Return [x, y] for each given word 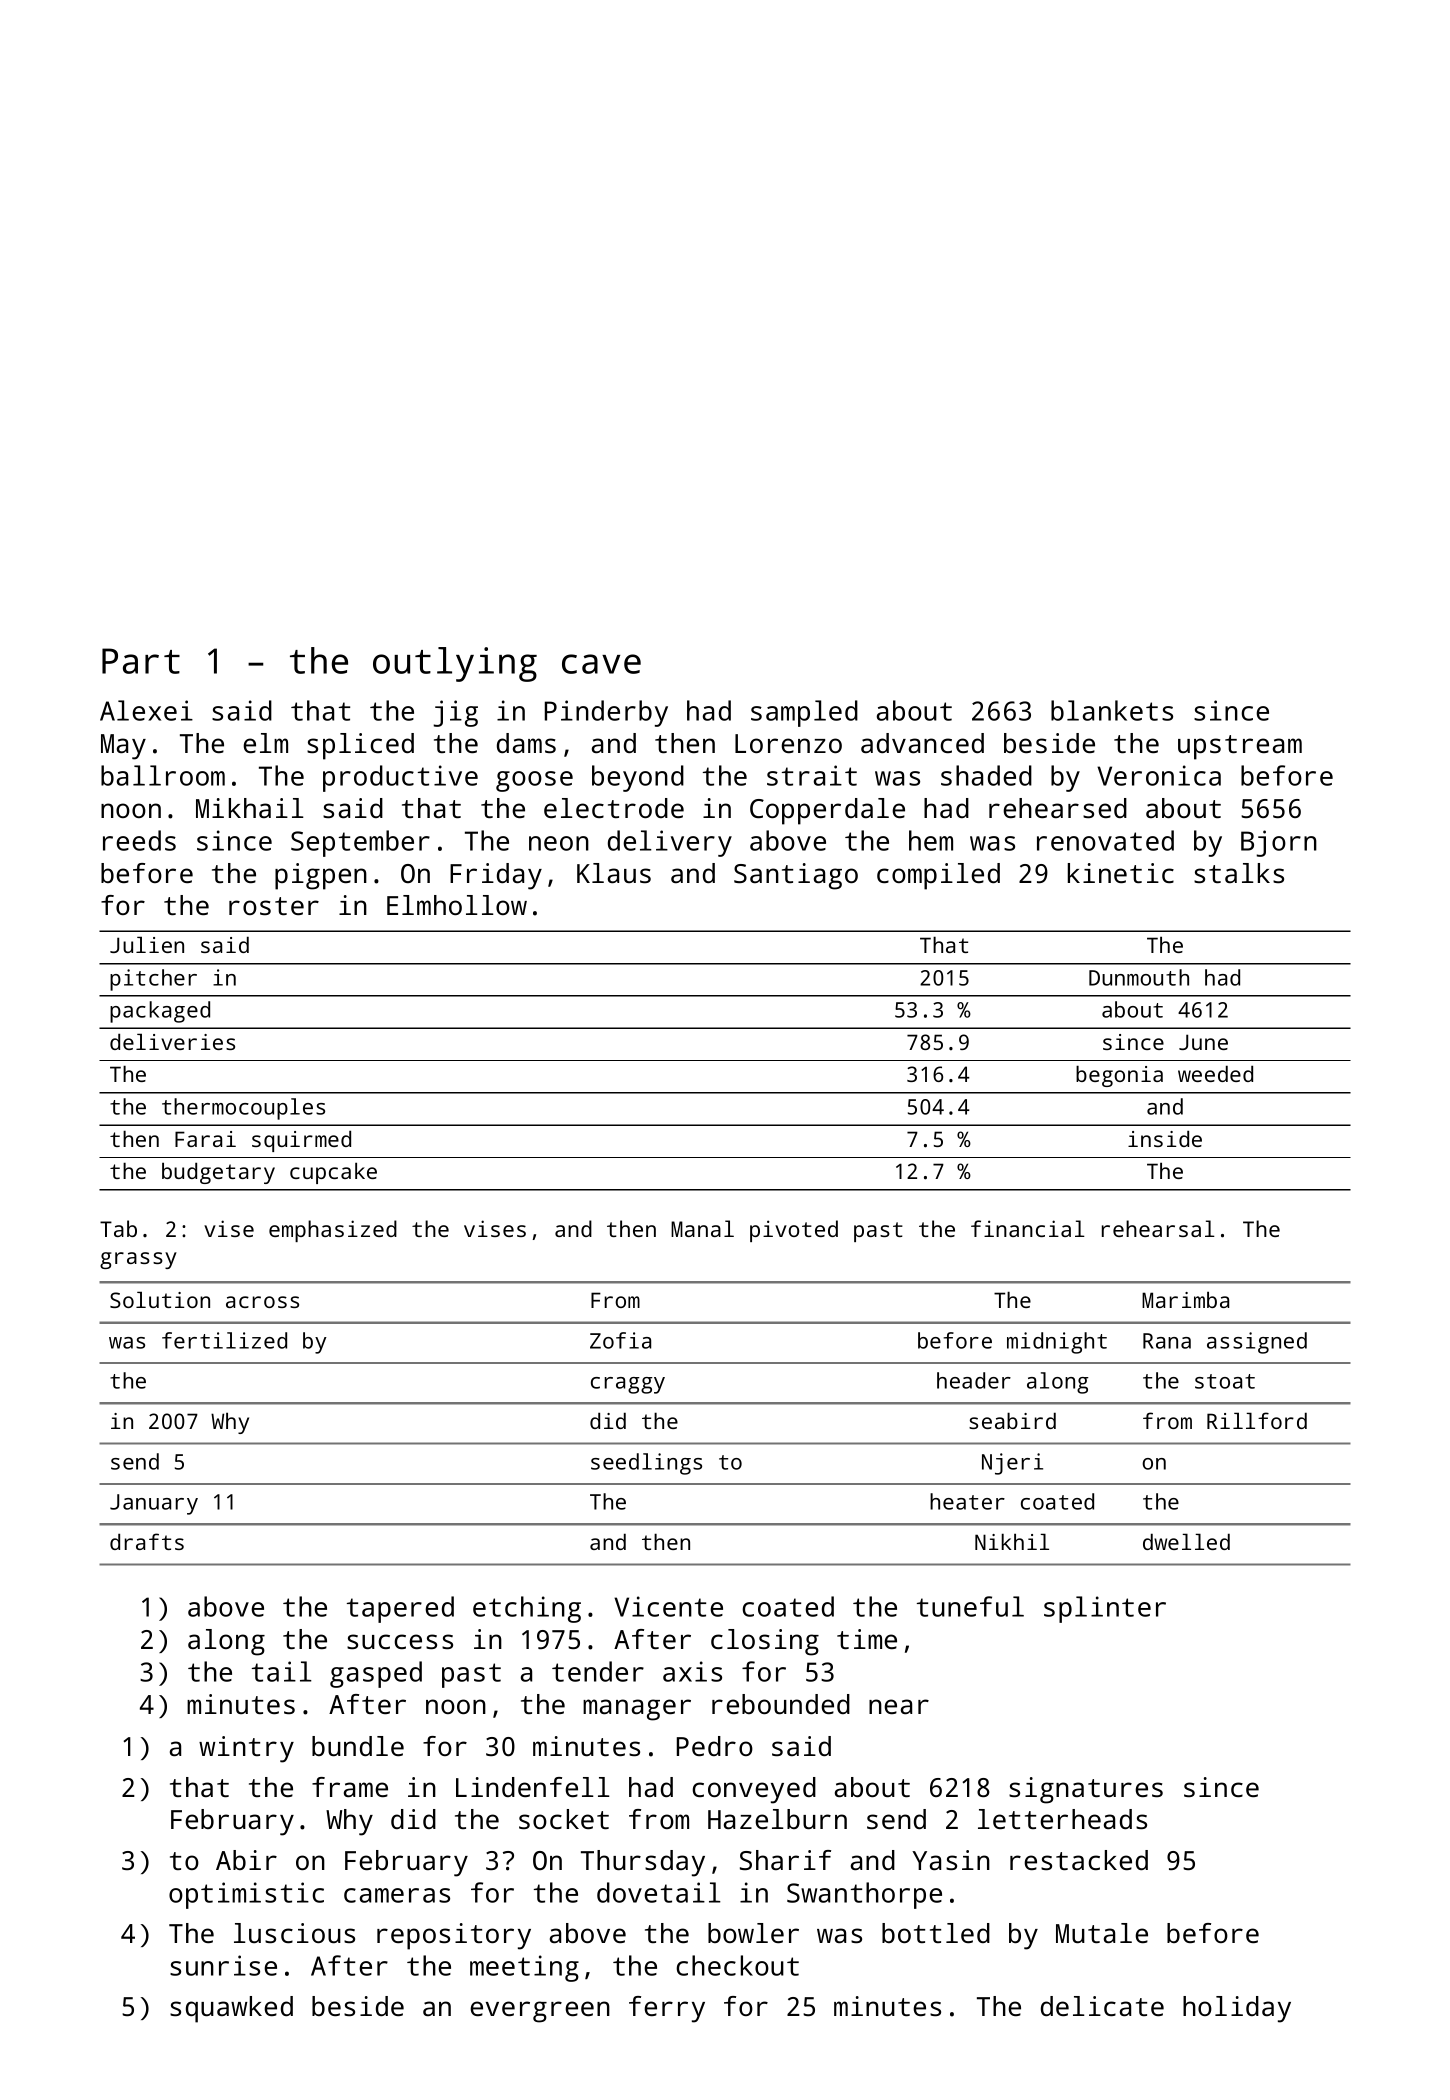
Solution [160, 1299]
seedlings [646, 1464]
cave [601, 664]
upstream [1240, 747]
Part [141, 661]
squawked [231, 2009]
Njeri [1012, 1464]
